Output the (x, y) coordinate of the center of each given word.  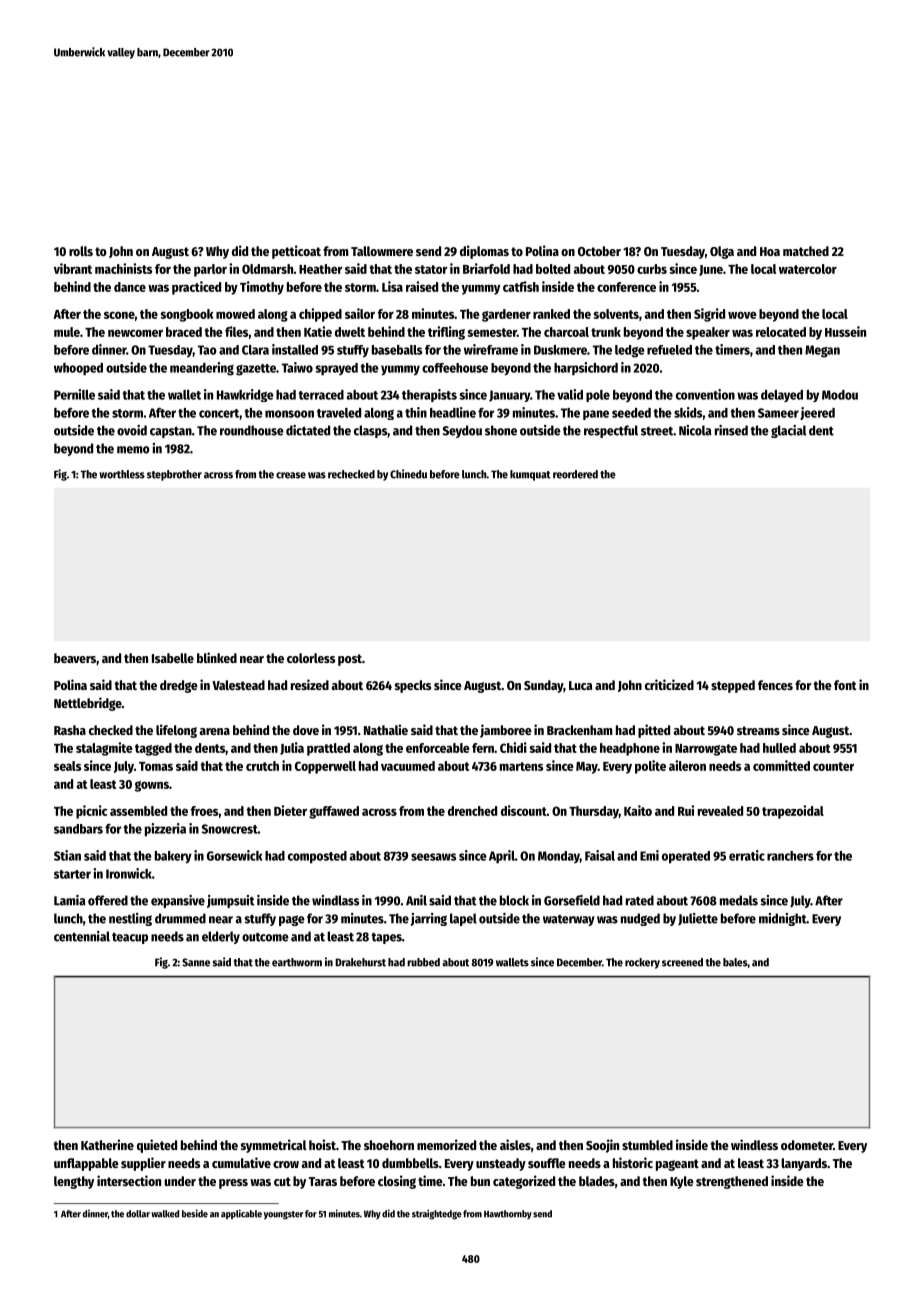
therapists (429, 395)
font (845, 685)
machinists (123, 268)
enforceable (438, 748)
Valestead (238, 685)
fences (775, 685)
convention (705, 394)
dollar (138, 1214)
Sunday (543, 686)
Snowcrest (230, 829)
